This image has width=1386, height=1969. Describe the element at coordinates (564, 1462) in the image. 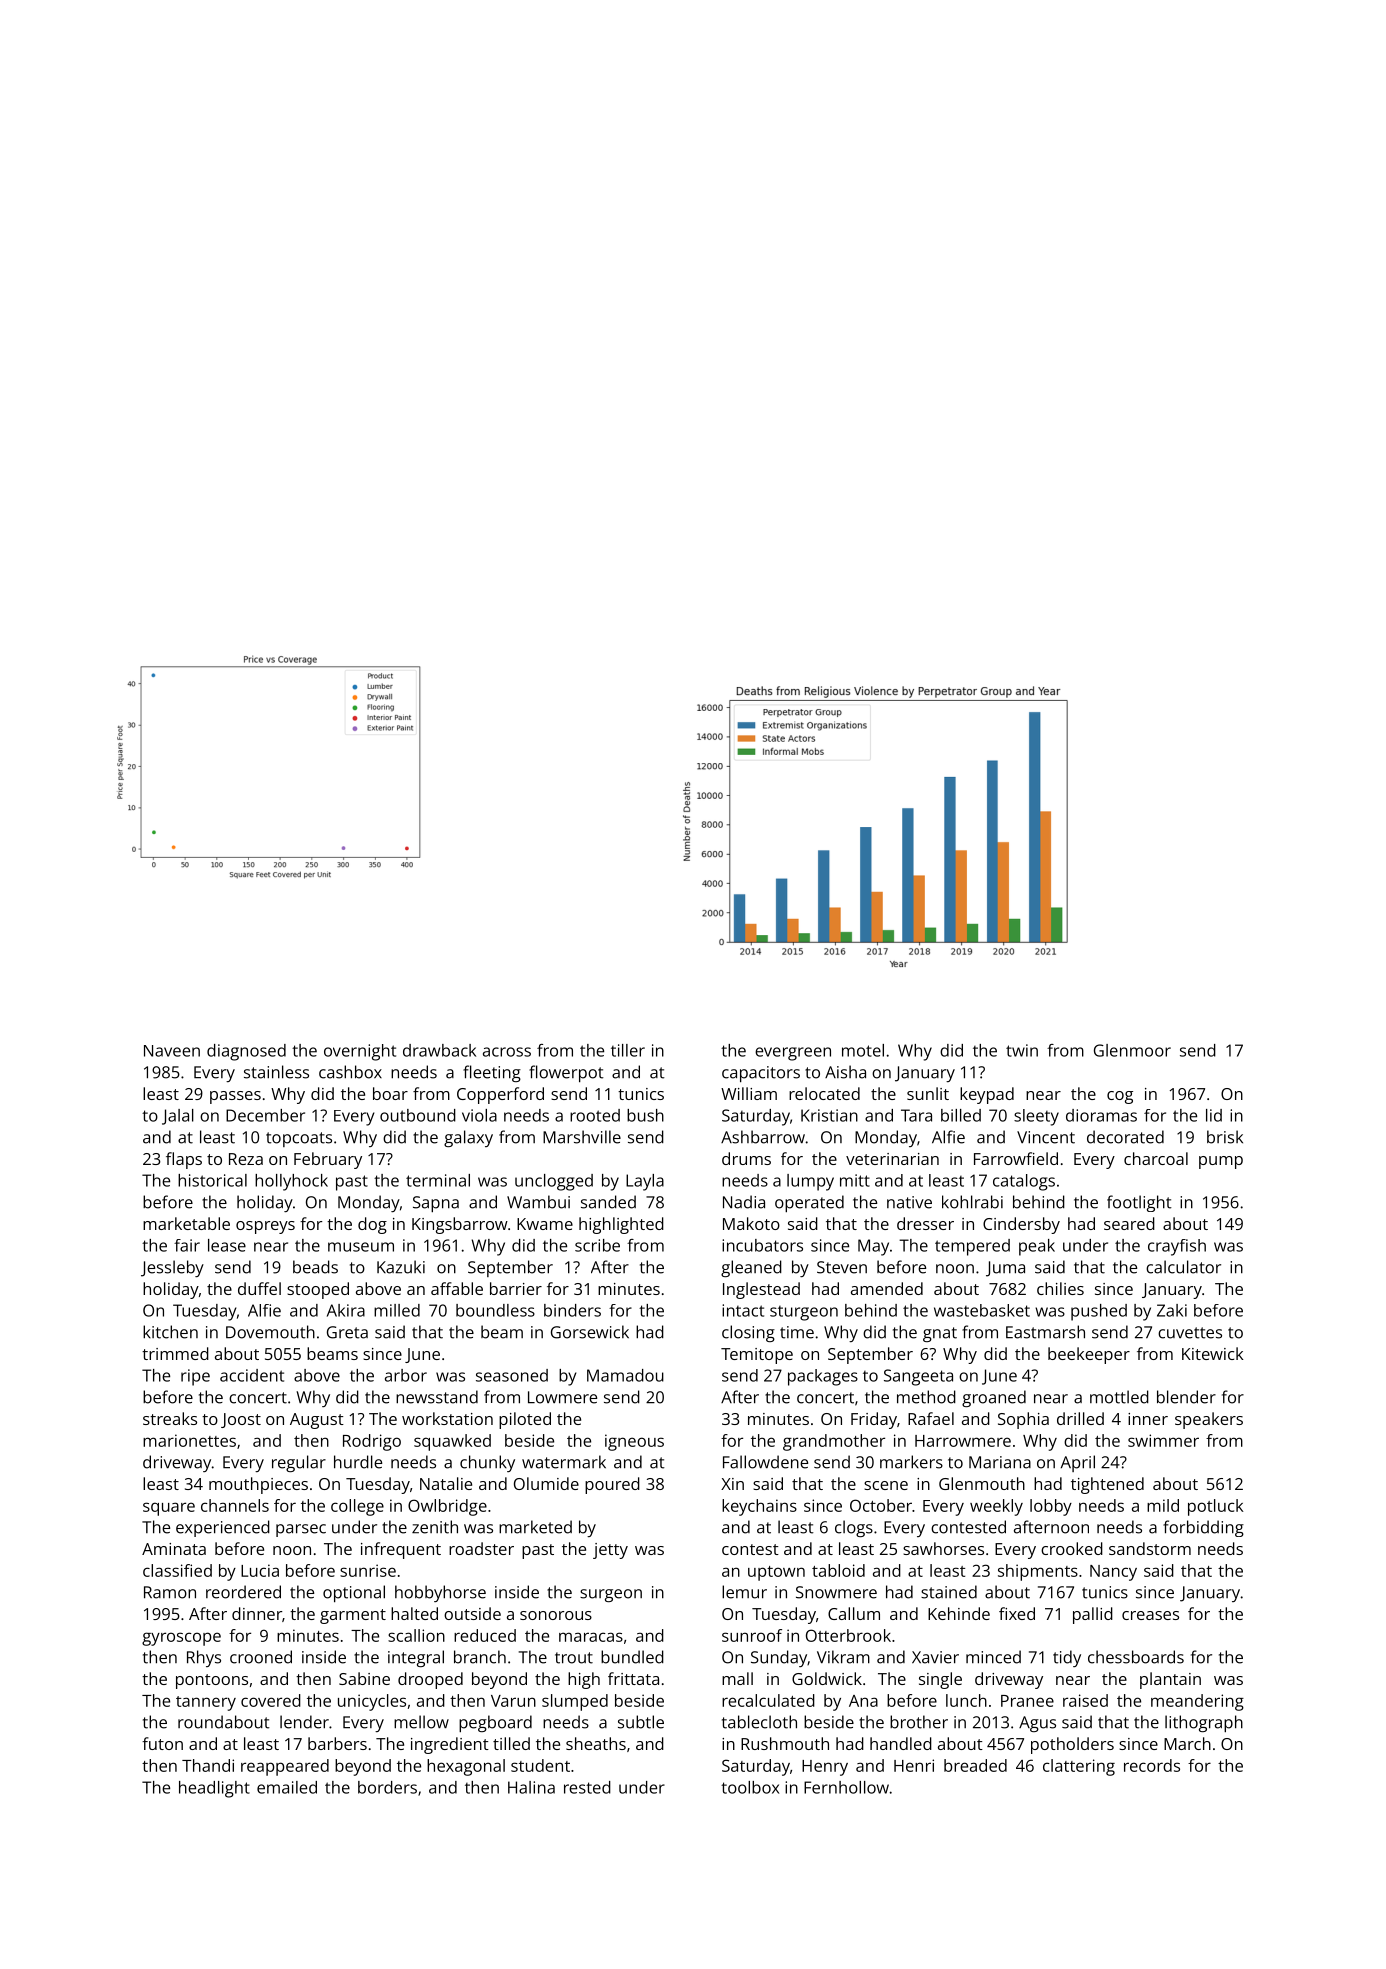

I see `watermark` at that location.
